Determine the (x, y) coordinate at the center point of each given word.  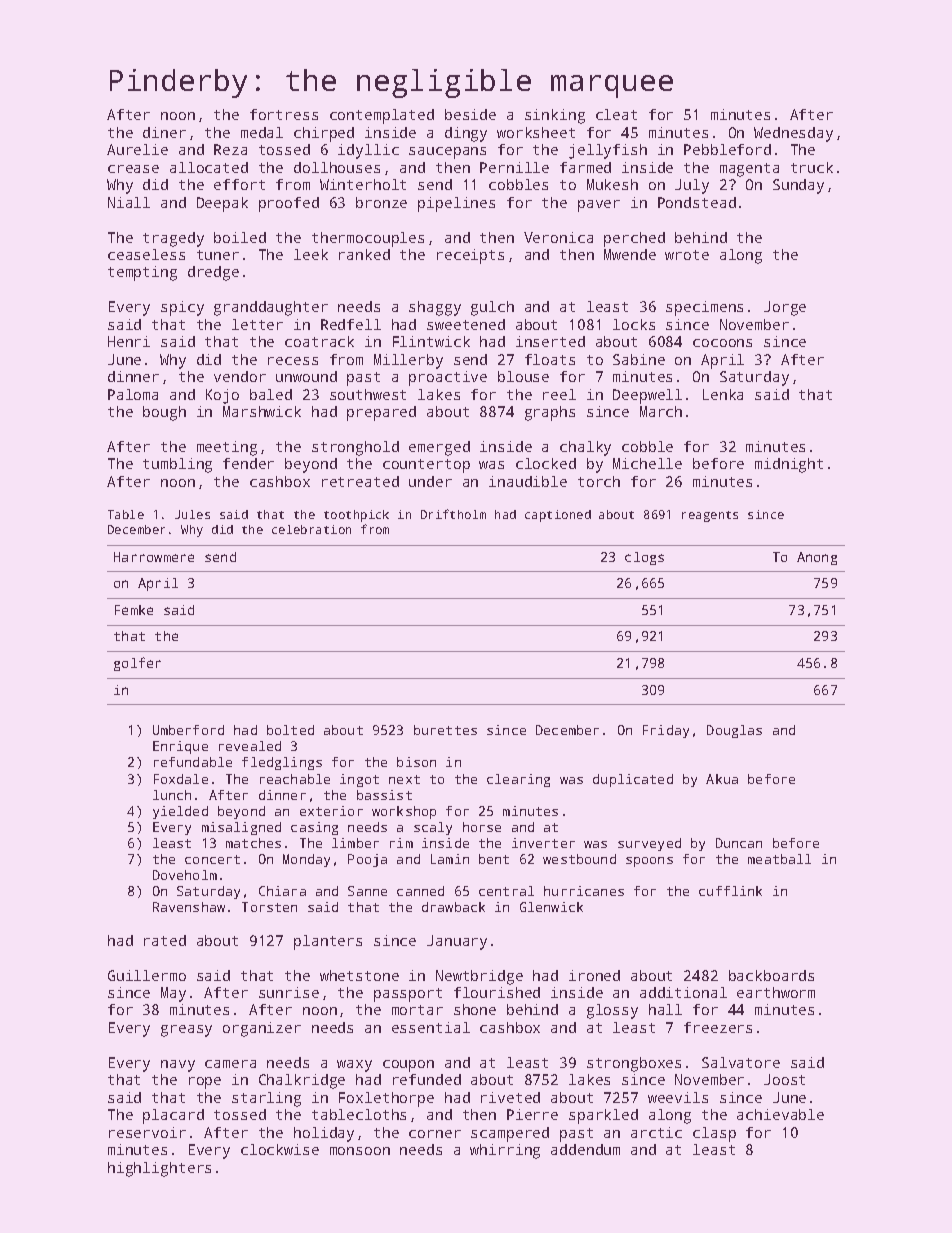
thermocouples (368, 239)
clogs (644, 558)
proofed (289, 204)
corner (435, 1134)
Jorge (785, 308)
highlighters (159, 1169)
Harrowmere (154, 557)
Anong (817, 558)
